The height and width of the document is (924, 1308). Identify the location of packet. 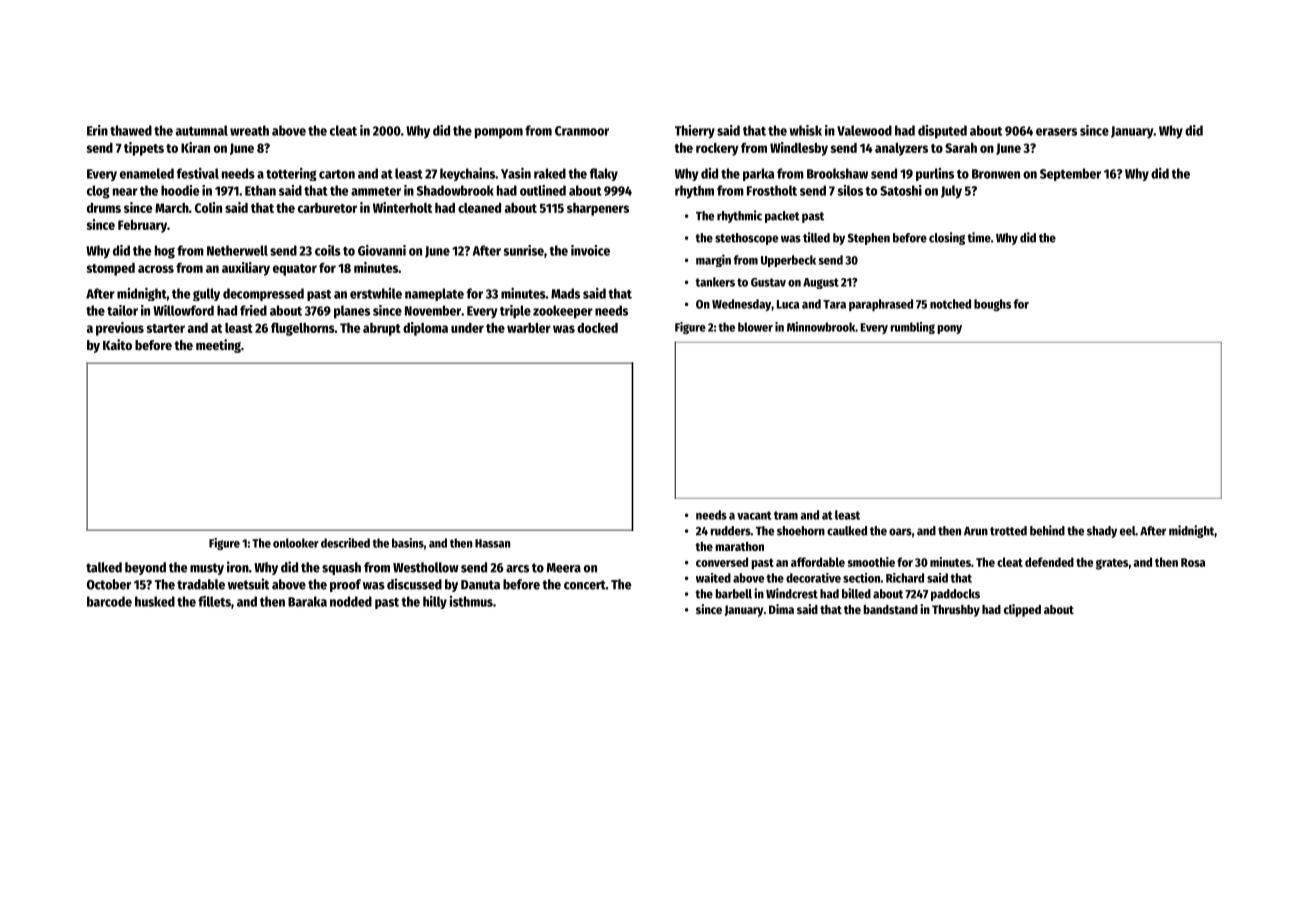
(782, 217).
